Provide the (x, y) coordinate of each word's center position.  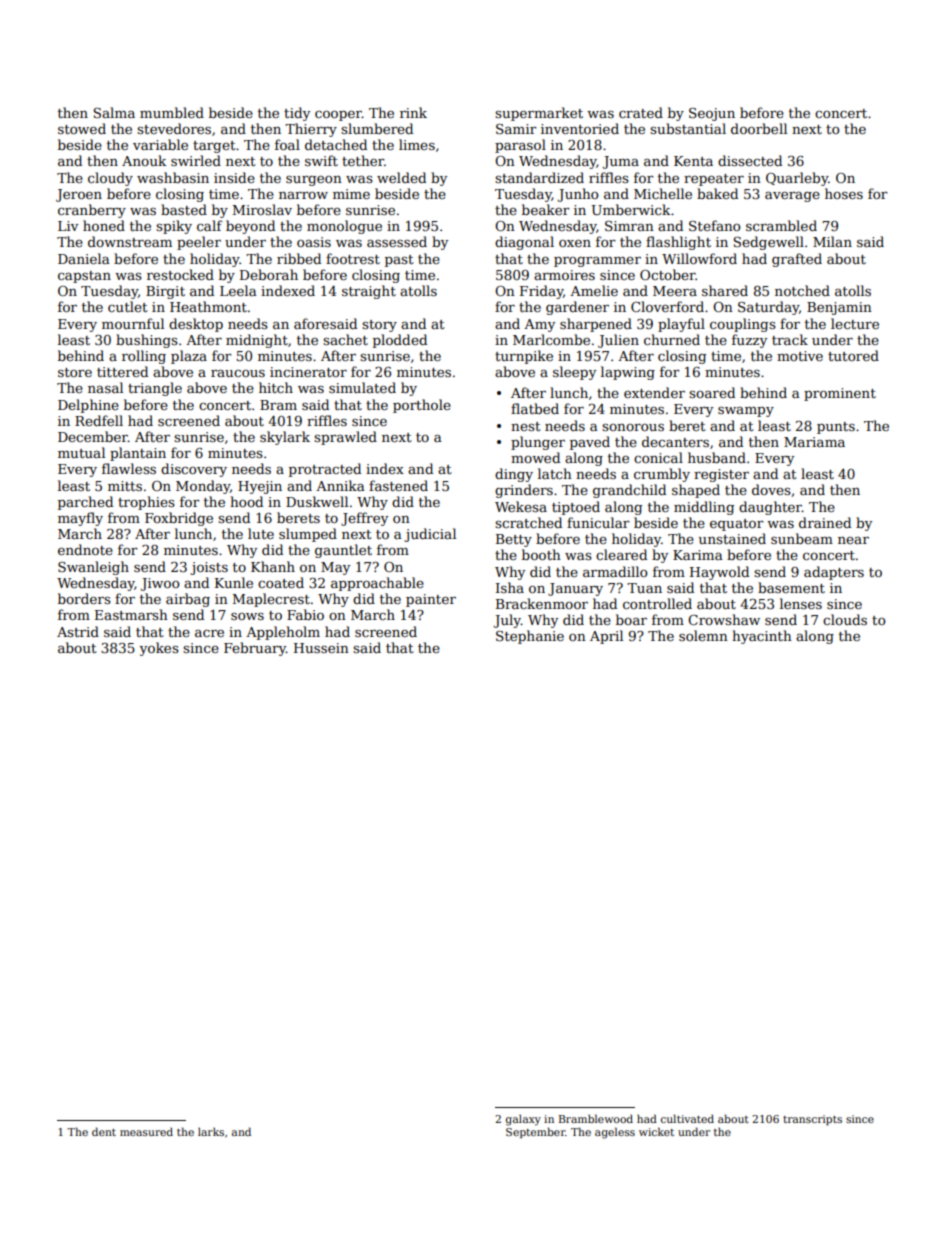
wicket (656, 1131)
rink (413, 112)
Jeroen (79, 195)
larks (211, 1132)
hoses (844, 193)
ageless (615, 1133)
